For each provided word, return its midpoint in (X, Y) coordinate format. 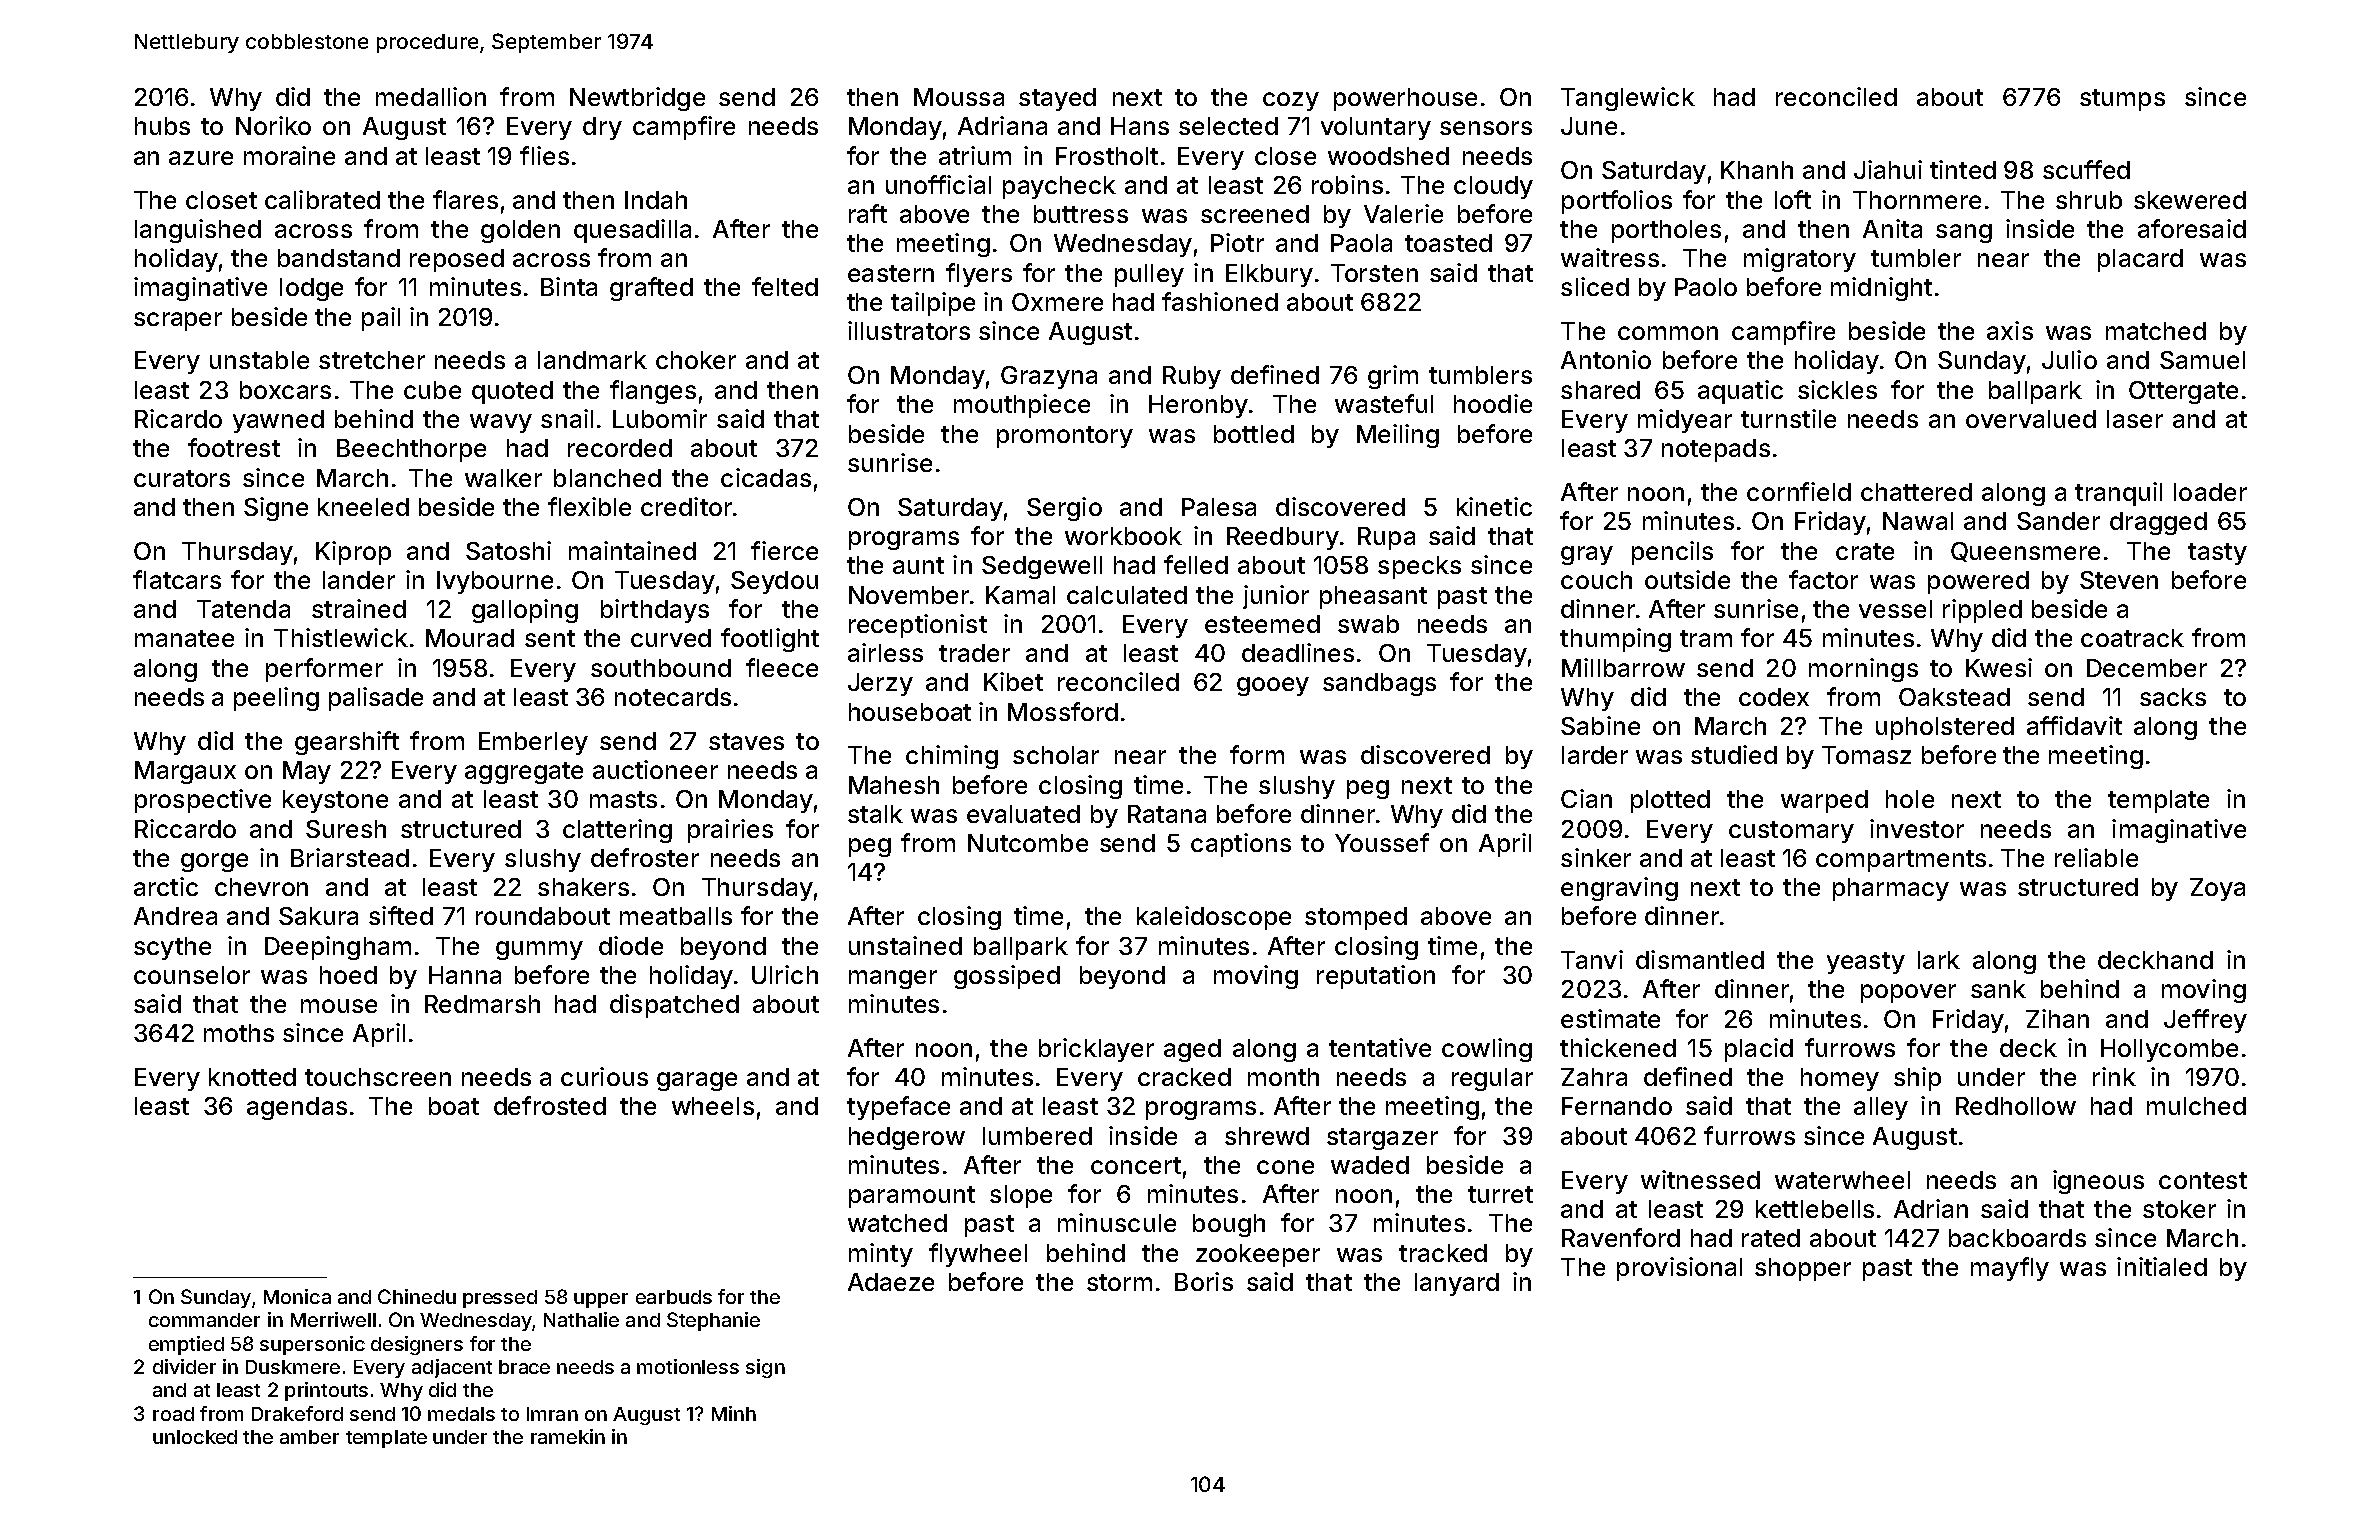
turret (1500, 1194)
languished (198, 231)
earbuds (674, 1297)
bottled (1254, 434)
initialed (2162, 1266)
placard (2140, 260)
